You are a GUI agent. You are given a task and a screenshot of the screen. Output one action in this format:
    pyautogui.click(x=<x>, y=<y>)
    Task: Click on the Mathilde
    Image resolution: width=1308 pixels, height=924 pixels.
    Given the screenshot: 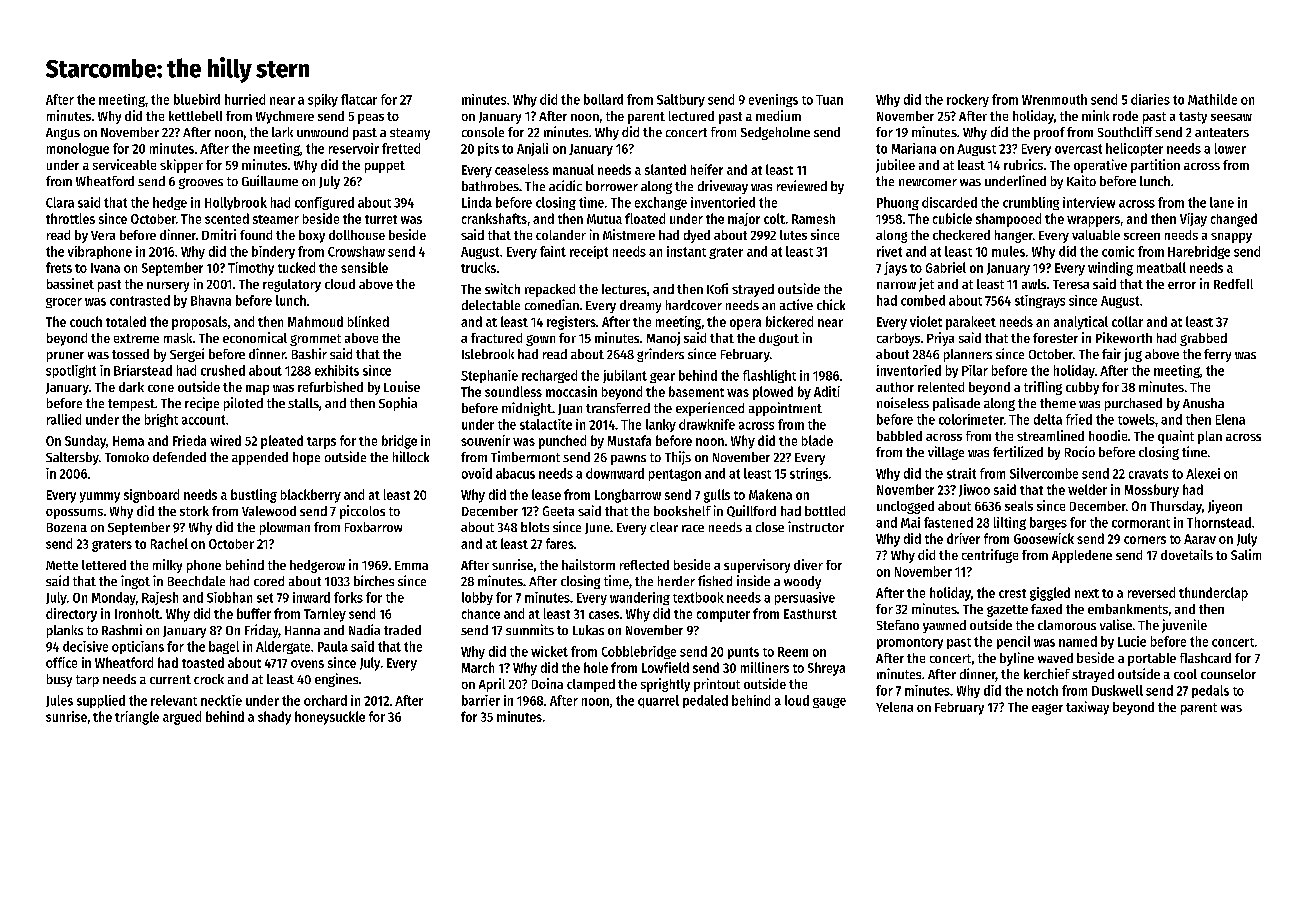 What is the action you would take?
    pyautogui.click(x=1212, y=99)
